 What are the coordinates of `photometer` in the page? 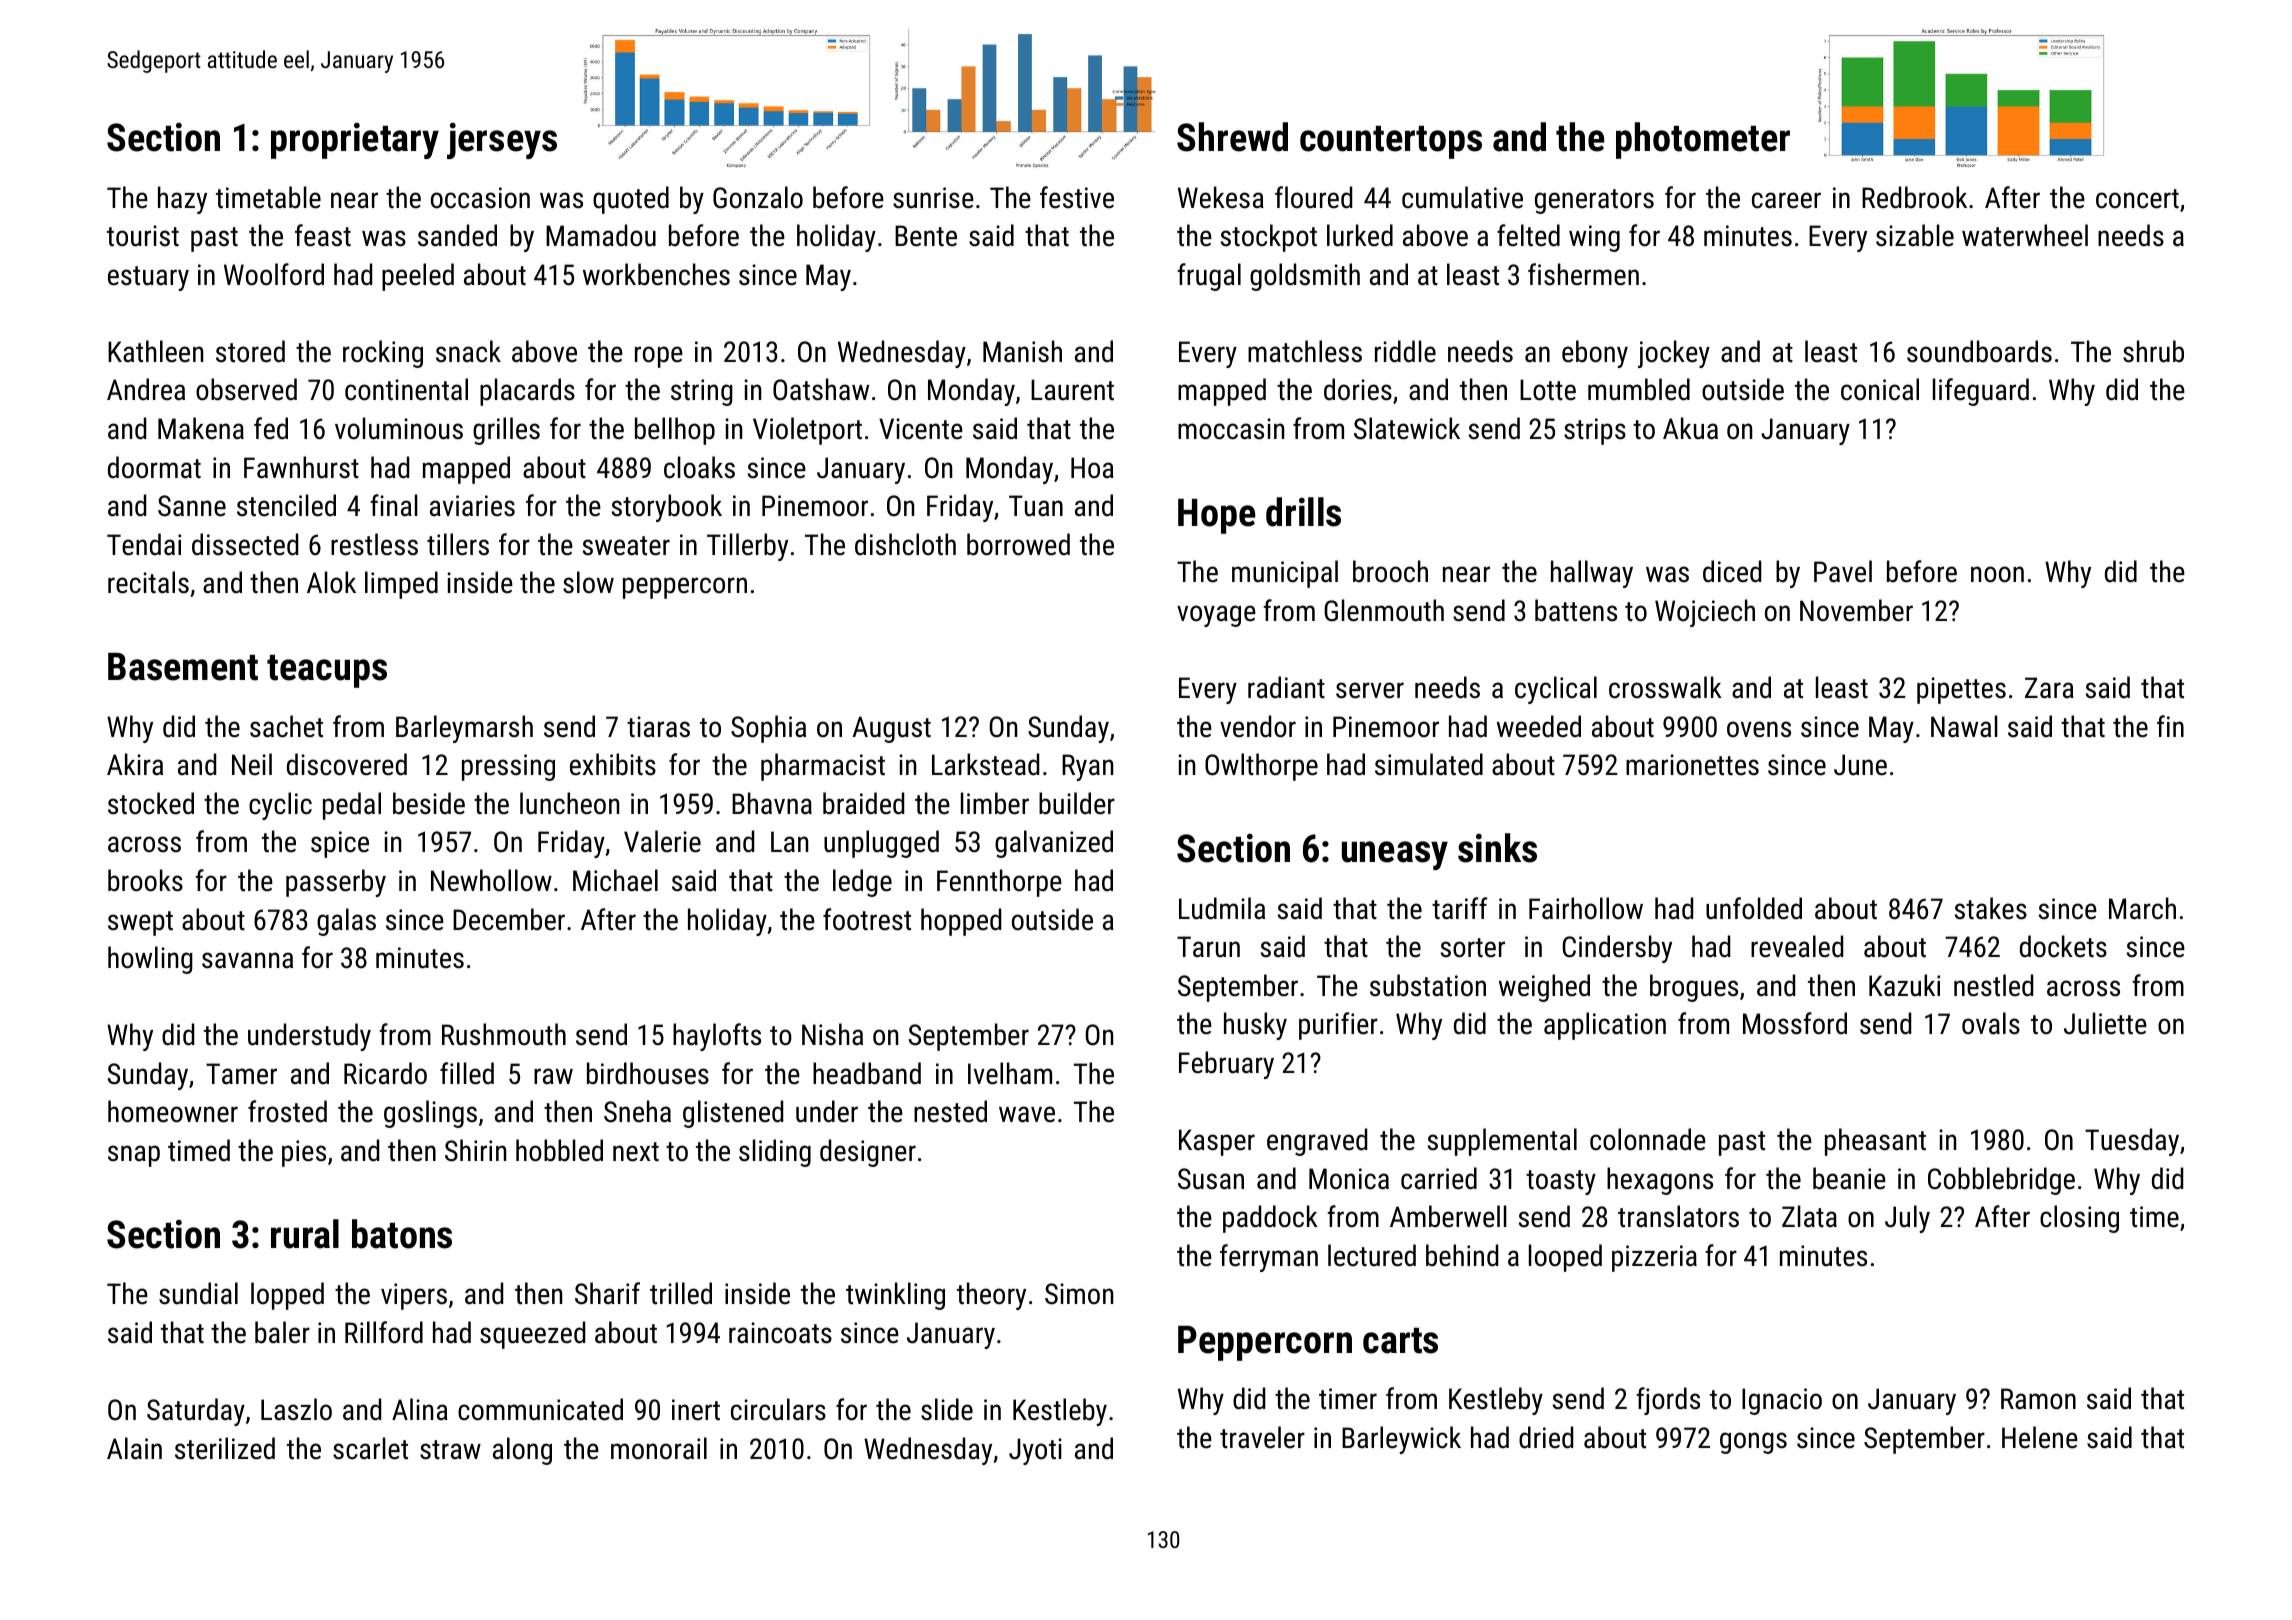 It's located at (1703, 140).
